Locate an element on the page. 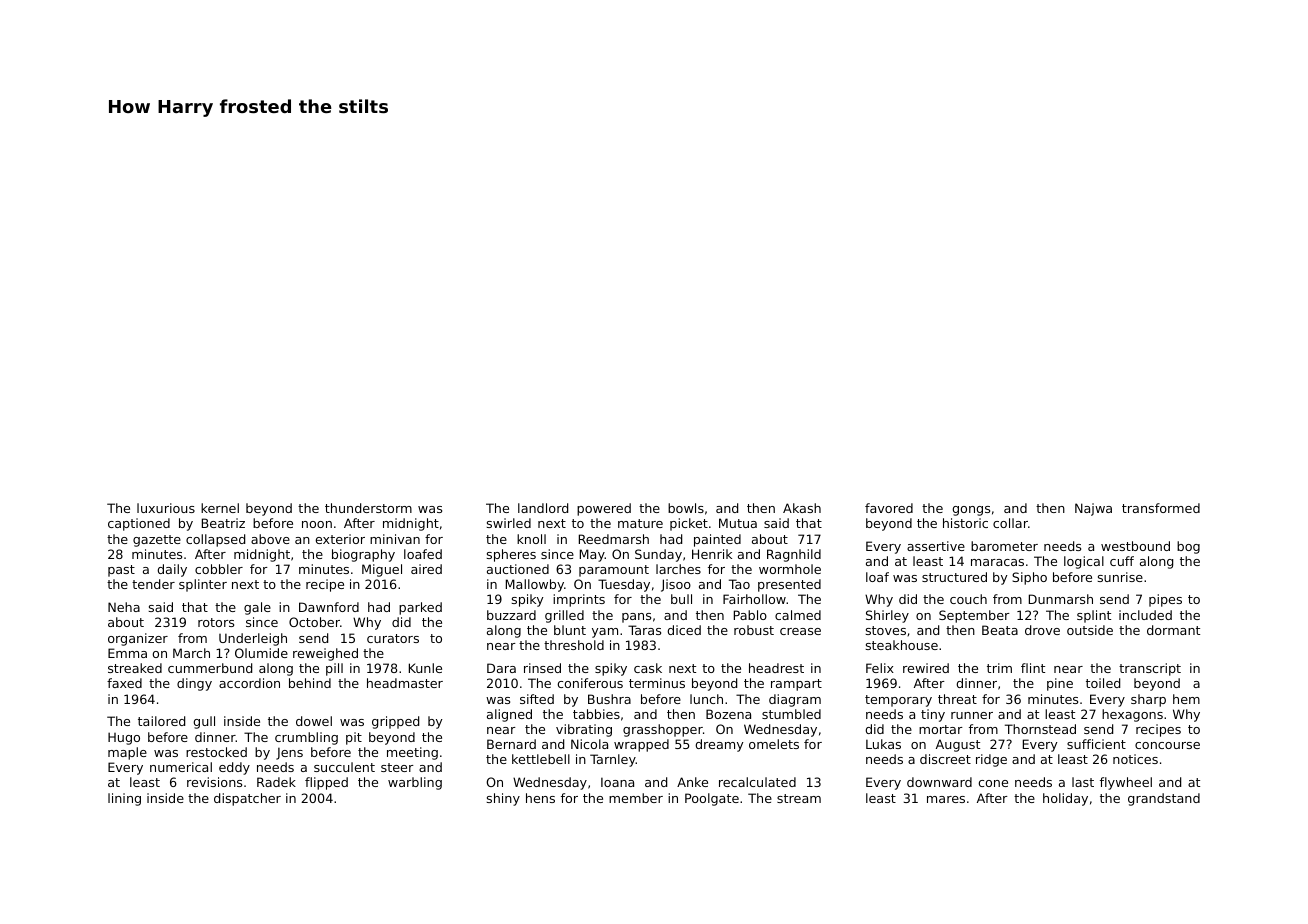 Image resolution: width=1308 pixels, height=924 pixels. rotors is located at coordinates (216, 622).
